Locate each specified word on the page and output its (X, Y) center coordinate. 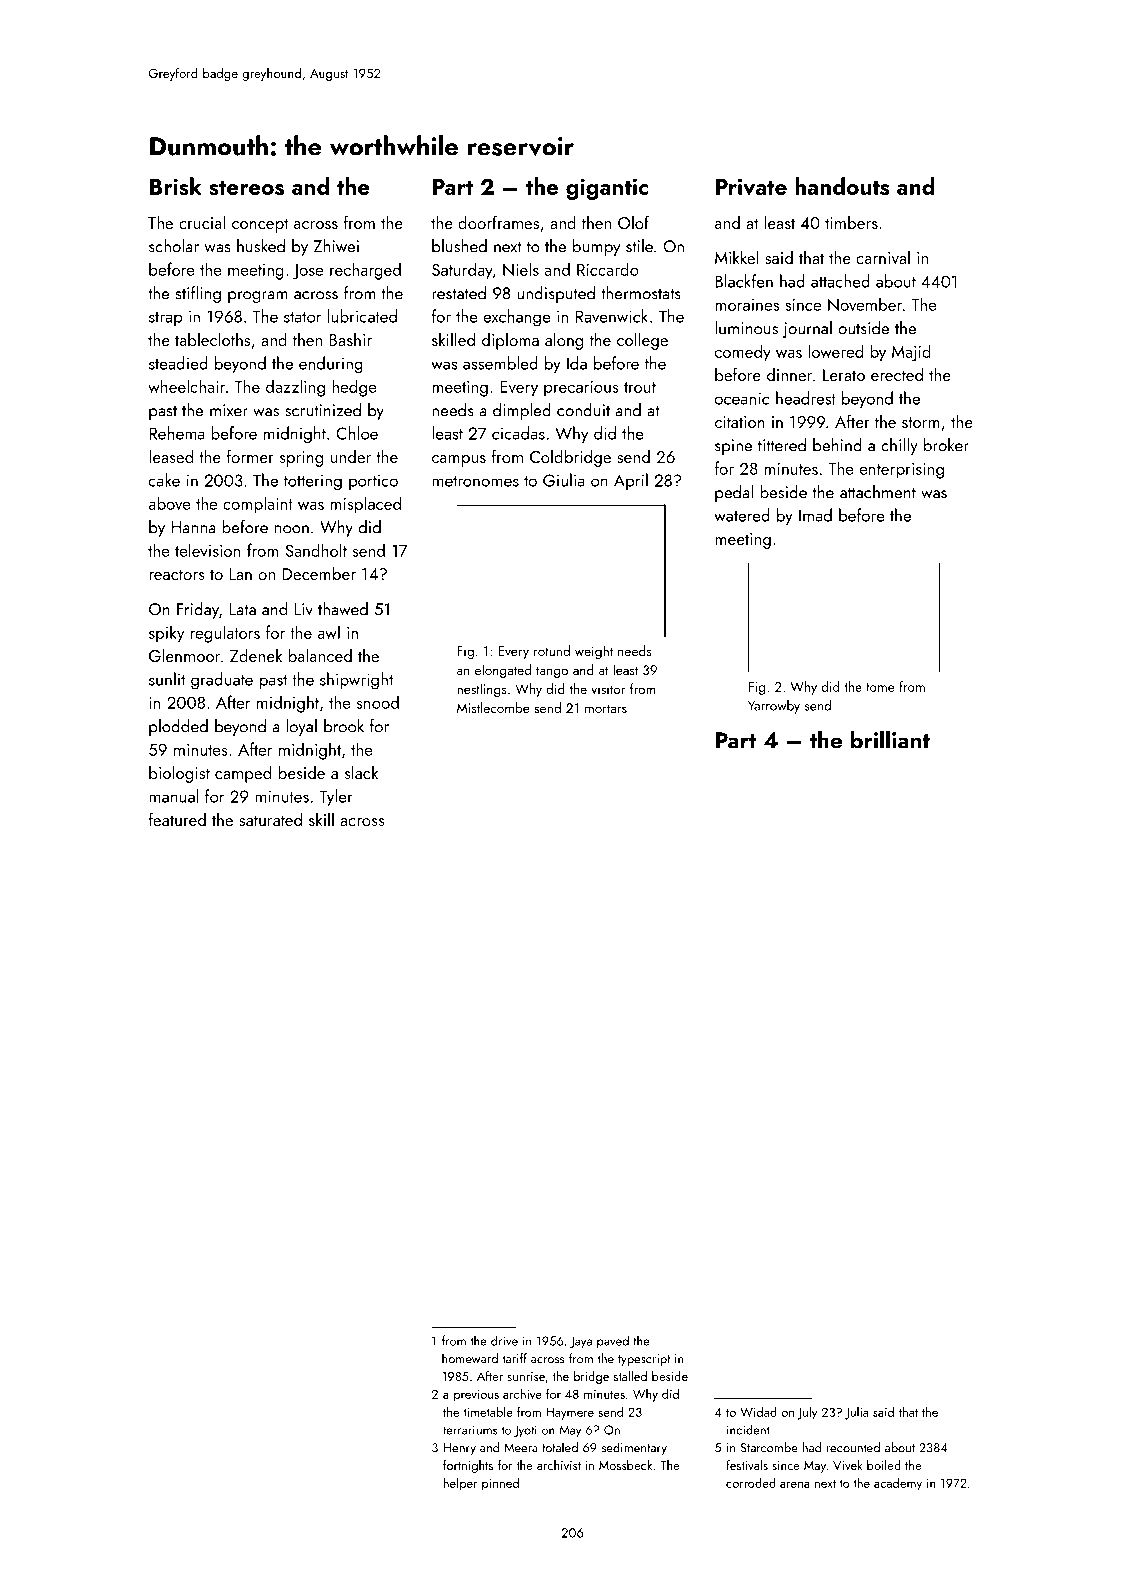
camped (243, 774)
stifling (198, 294)
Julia (856, 1413)
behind (837, 445)
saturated (270, 819)
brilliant (890, 739)
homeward (470, 1358)
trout (640, 387)
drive (504, 1340)
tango (552, 672)
